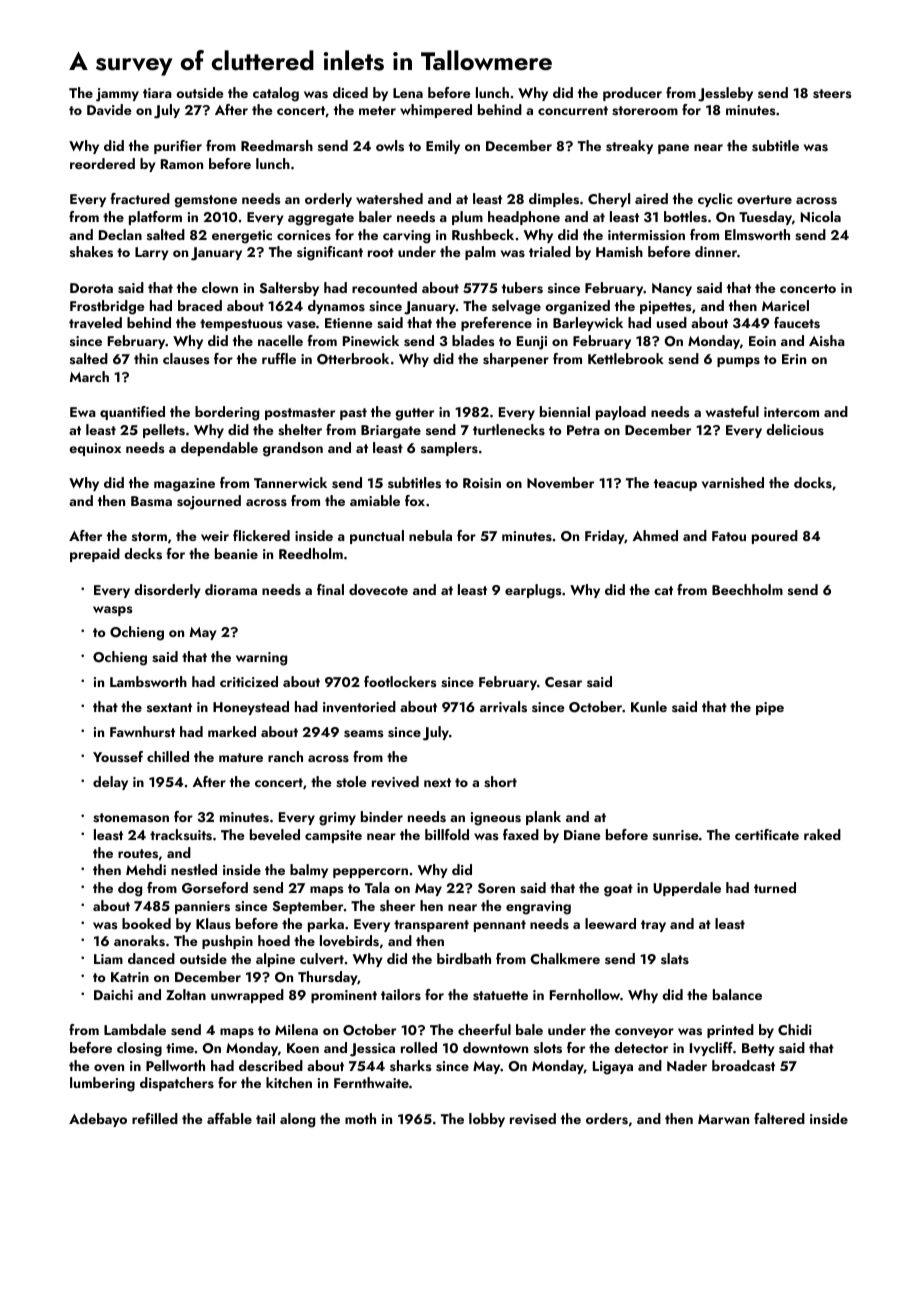 The image size is (924, 1308). What do you see at coordinates (675, 485) in the screenshot?
I see `teacup` at bounding box center [675, 485].
